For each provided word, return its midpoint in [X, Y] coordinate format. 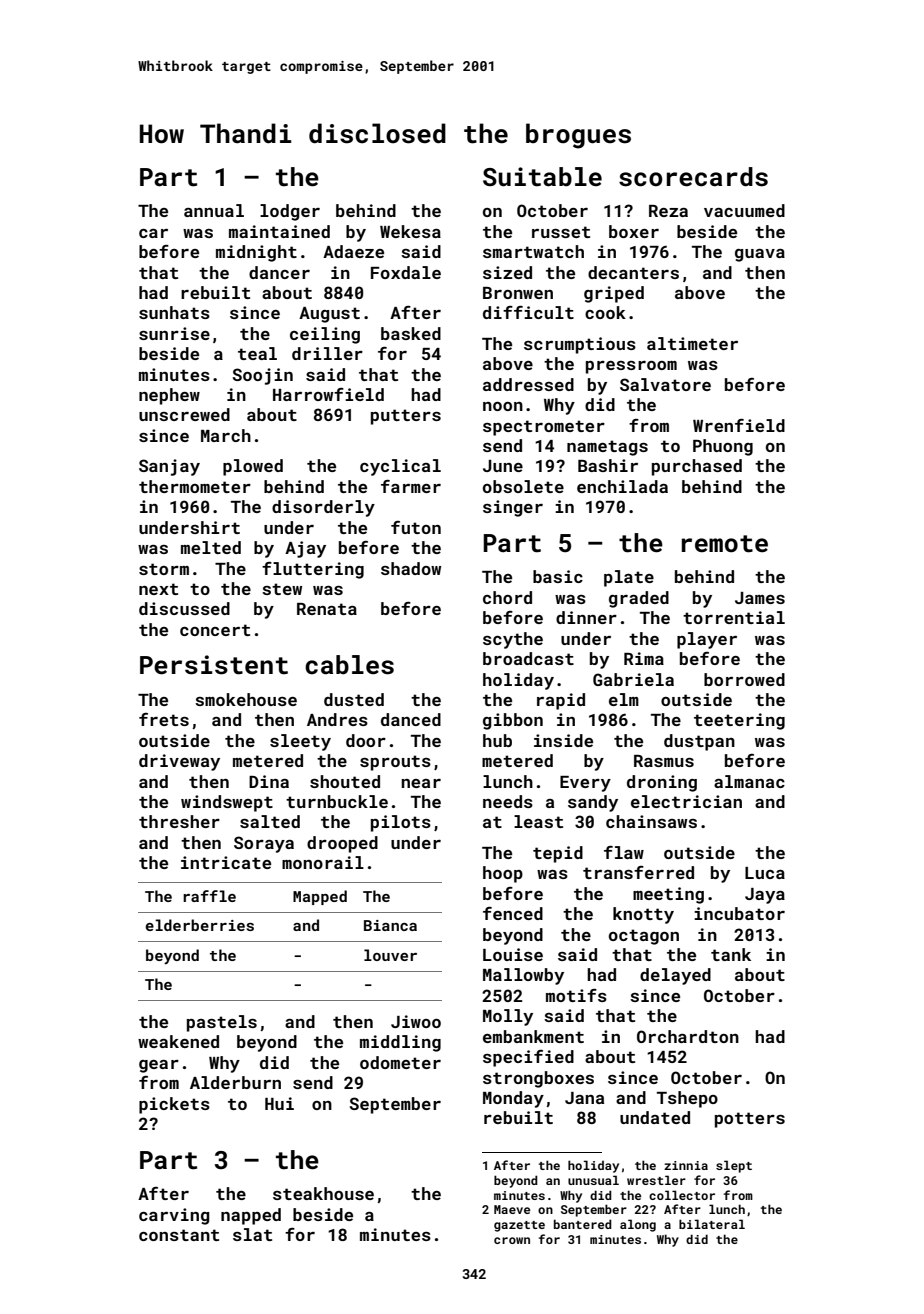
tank [731, 954]
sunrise [174, 333]
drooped [342, 844]
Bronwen [518, 293]
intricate [226, 862]
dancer [279, 272]
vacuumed [744, 210]
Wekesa [410, 231]
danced [411, 719]
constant [179, 1235]
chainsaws [651, 821]
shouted [345, 781]
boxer [634, 231]
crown [512, 1240]
